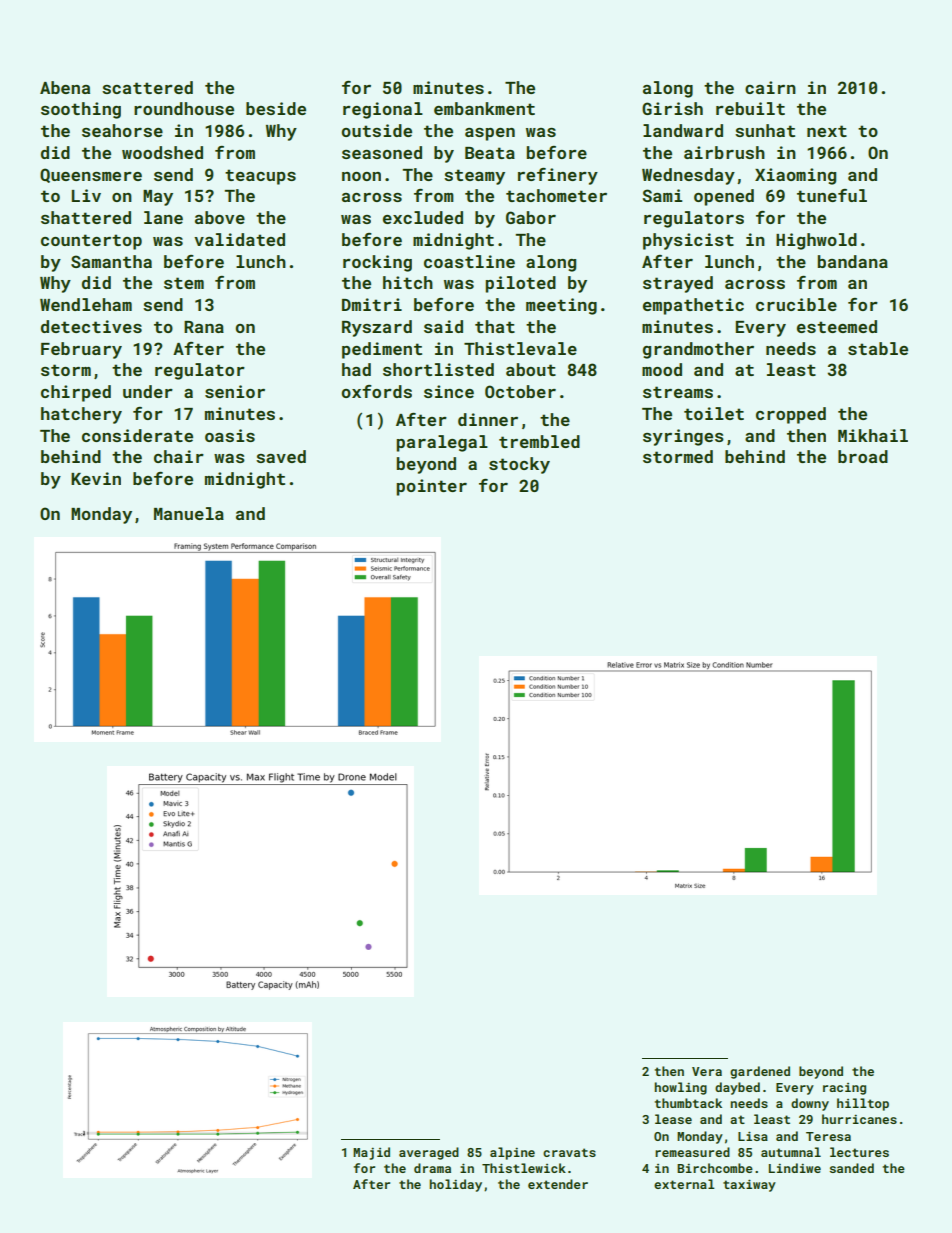  I want to click on Wendleham, so click(86, 304).
